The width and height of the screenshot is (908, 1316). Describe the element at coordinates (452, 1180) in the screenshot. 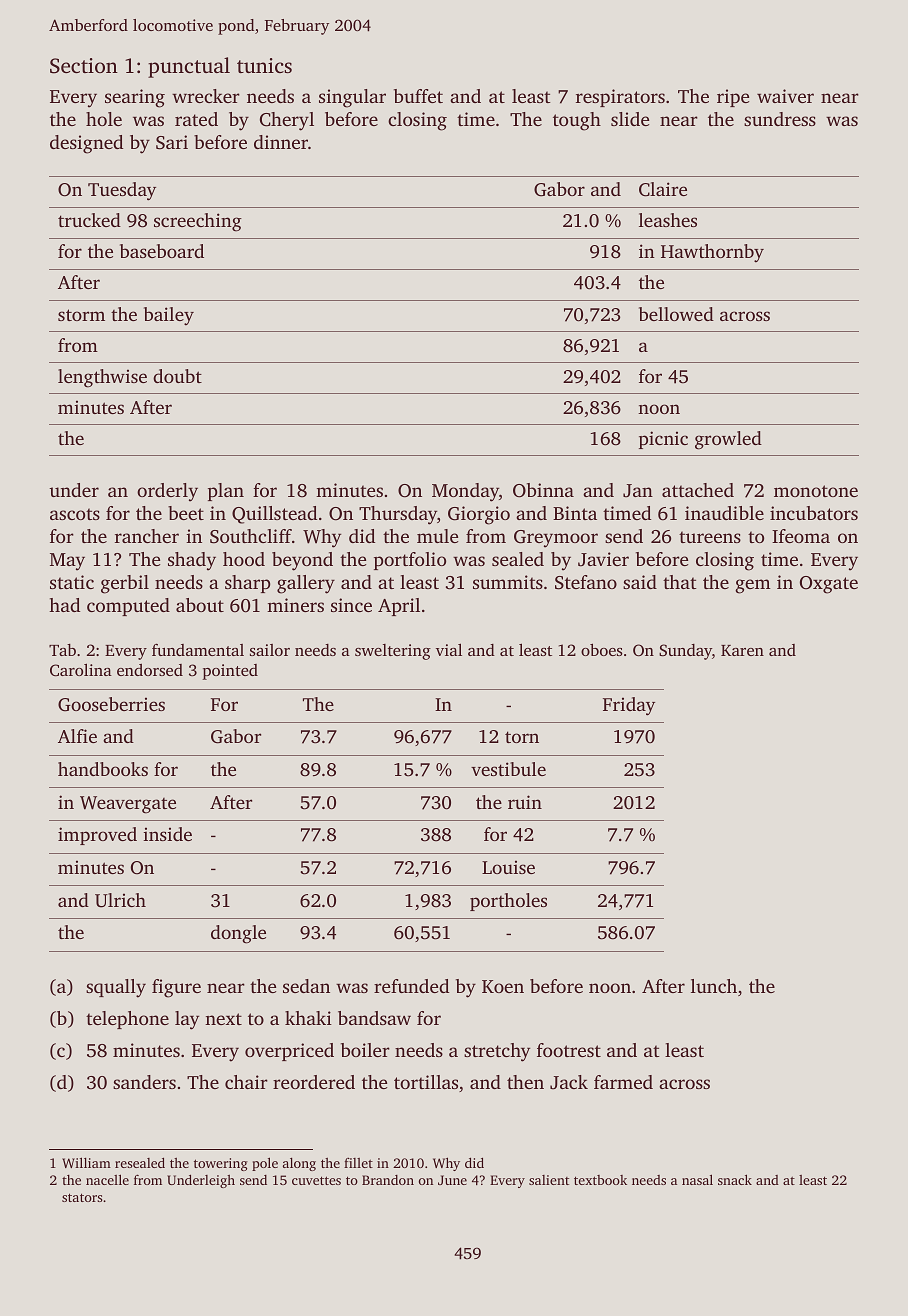

I see `June` at that location.
